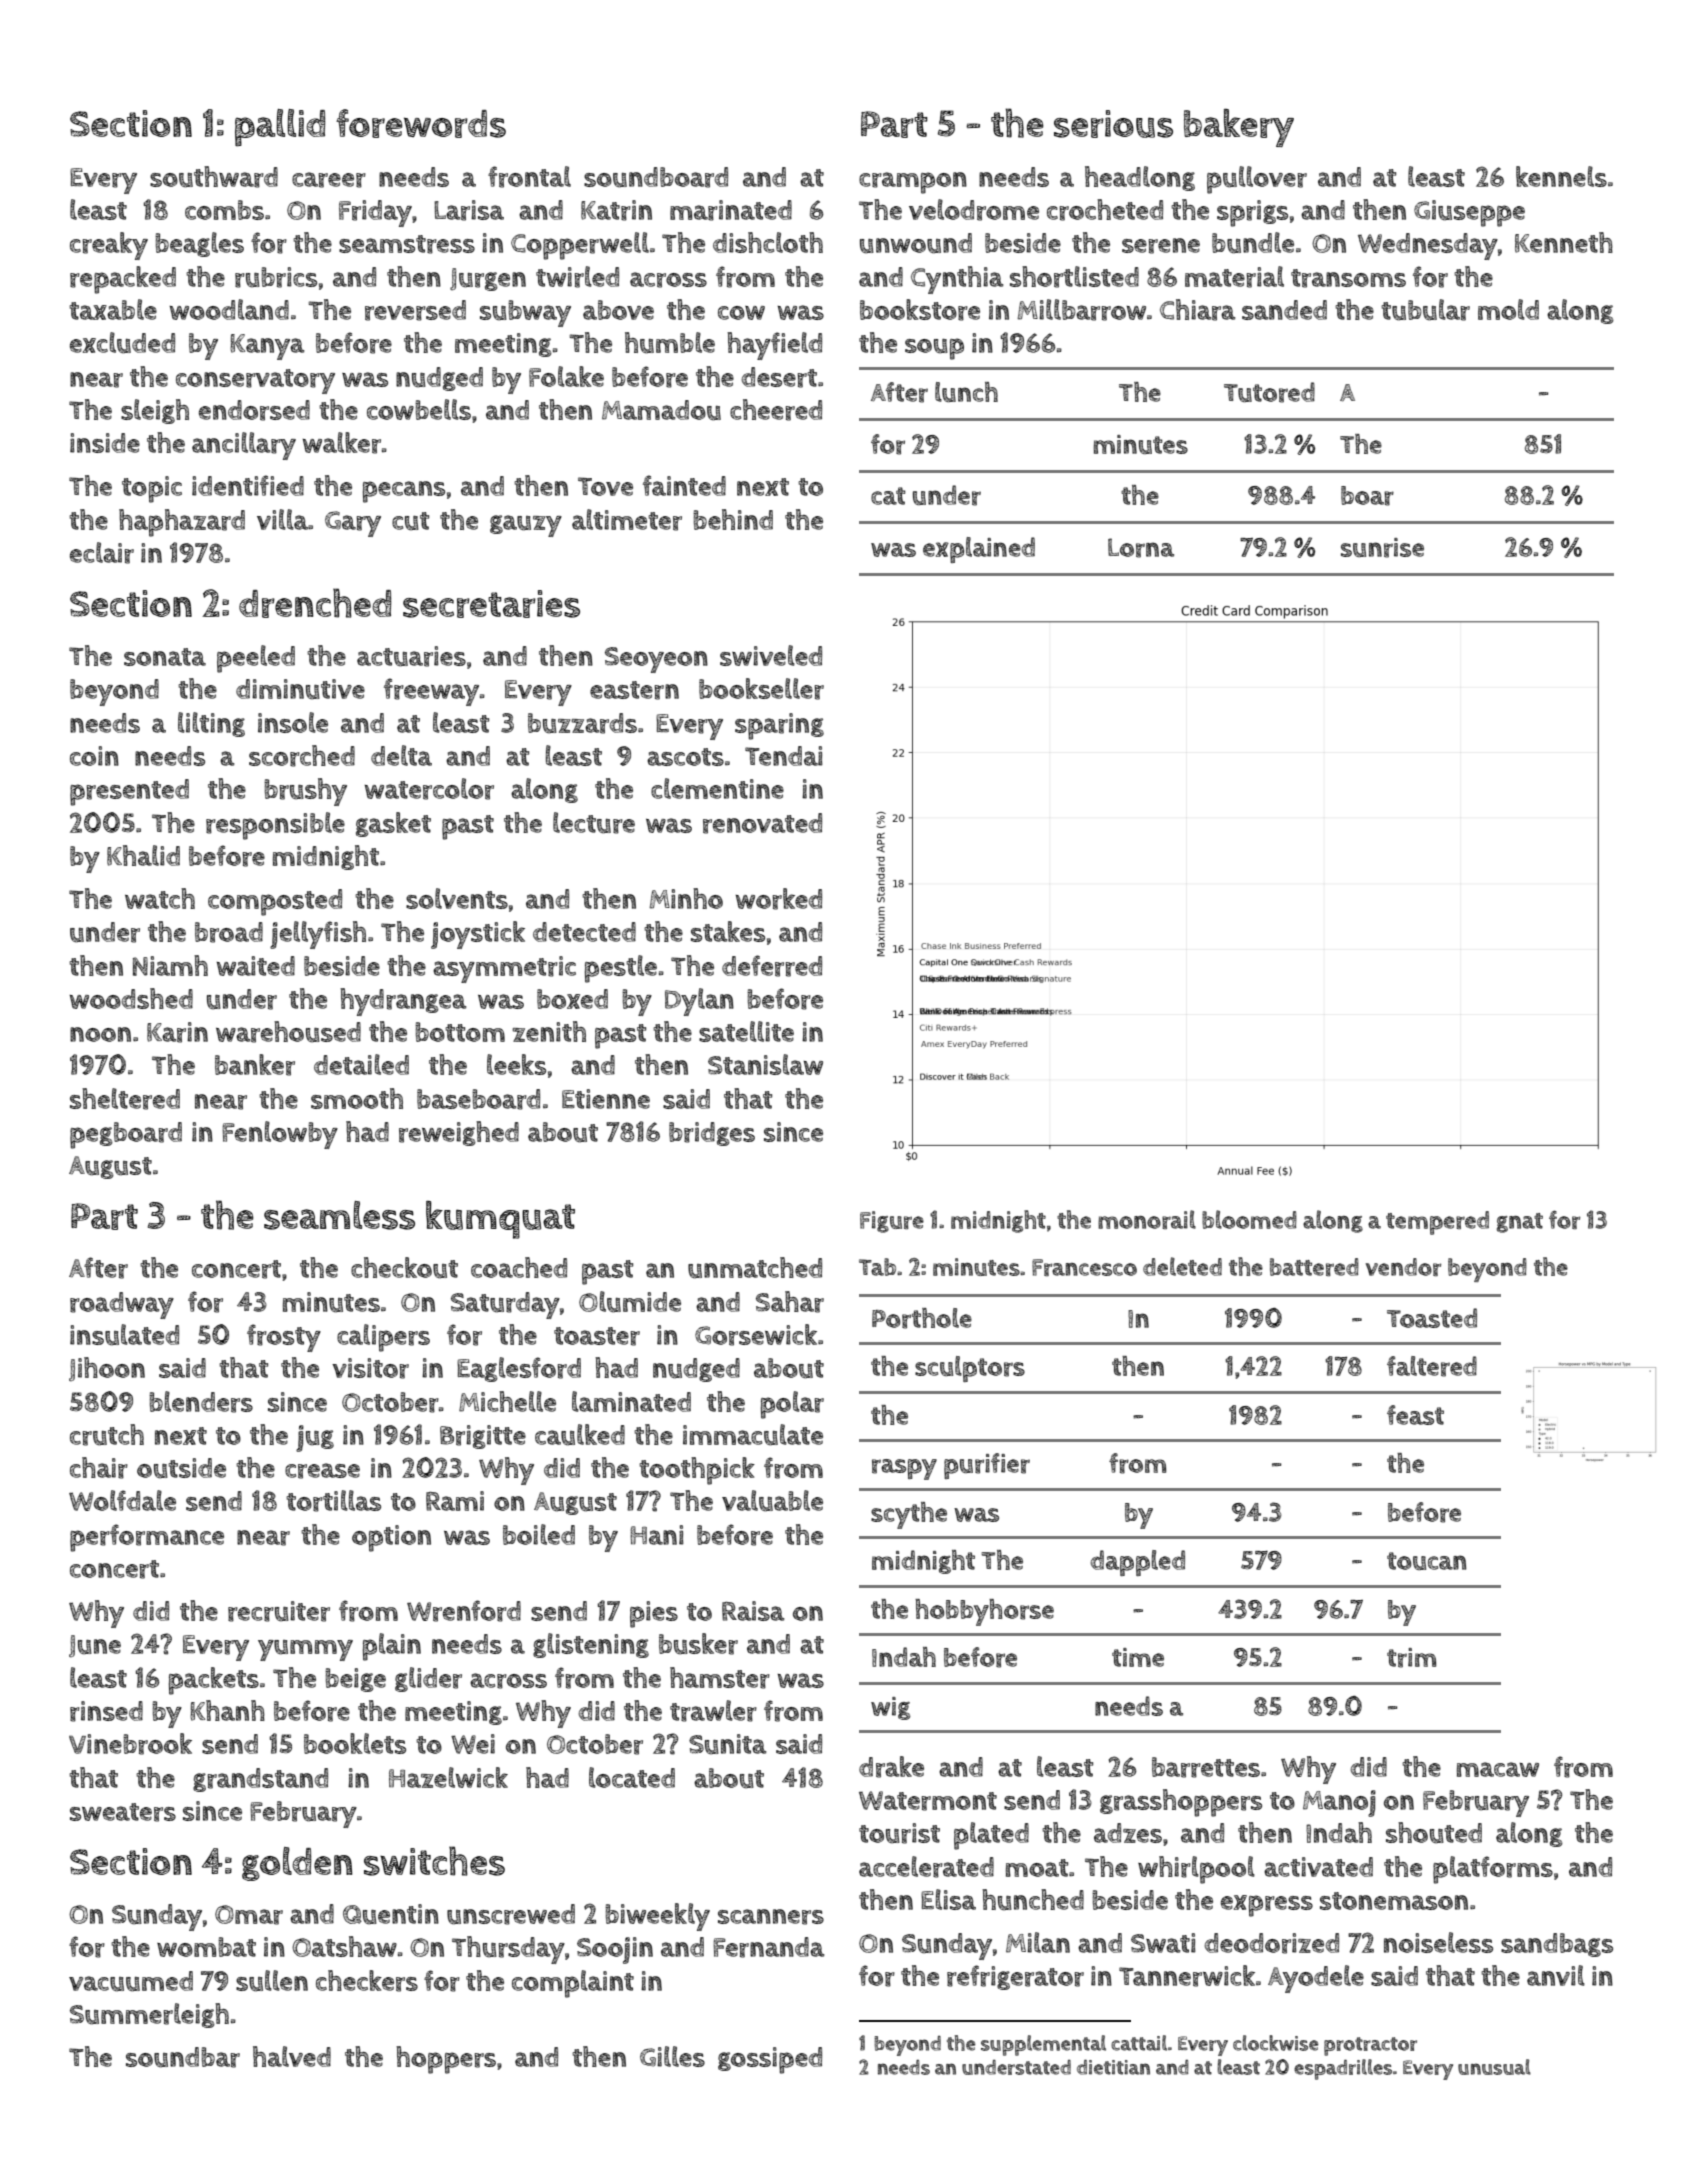 This document has height=2178, width=1683. I want to click on Manoj, so click(1339, 1803).
